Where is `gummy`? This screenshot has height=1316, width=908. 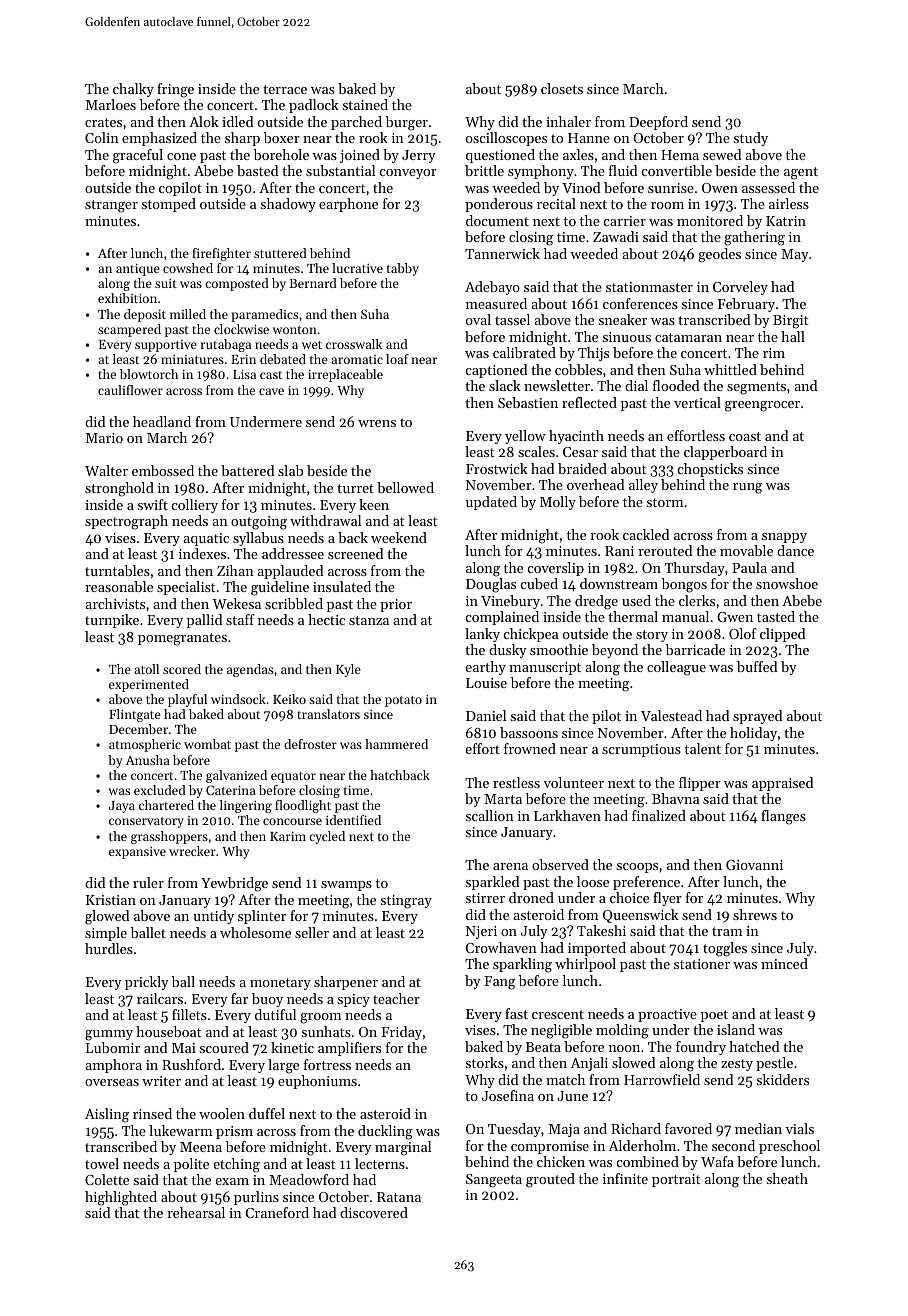
gummy is located at coordinates (109, 1035).
